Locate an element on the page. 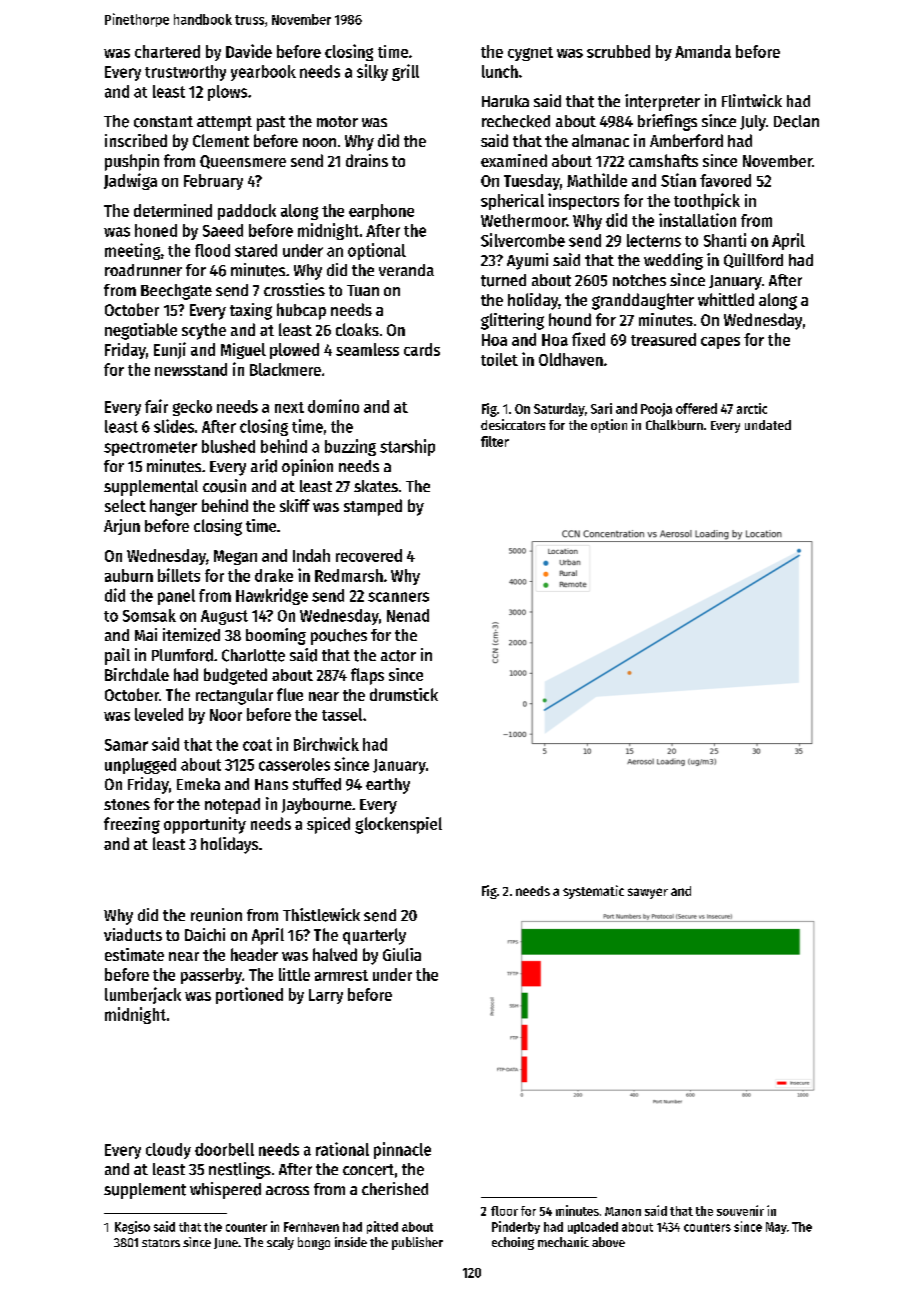  estimate is located at coordinates (134, 954).
